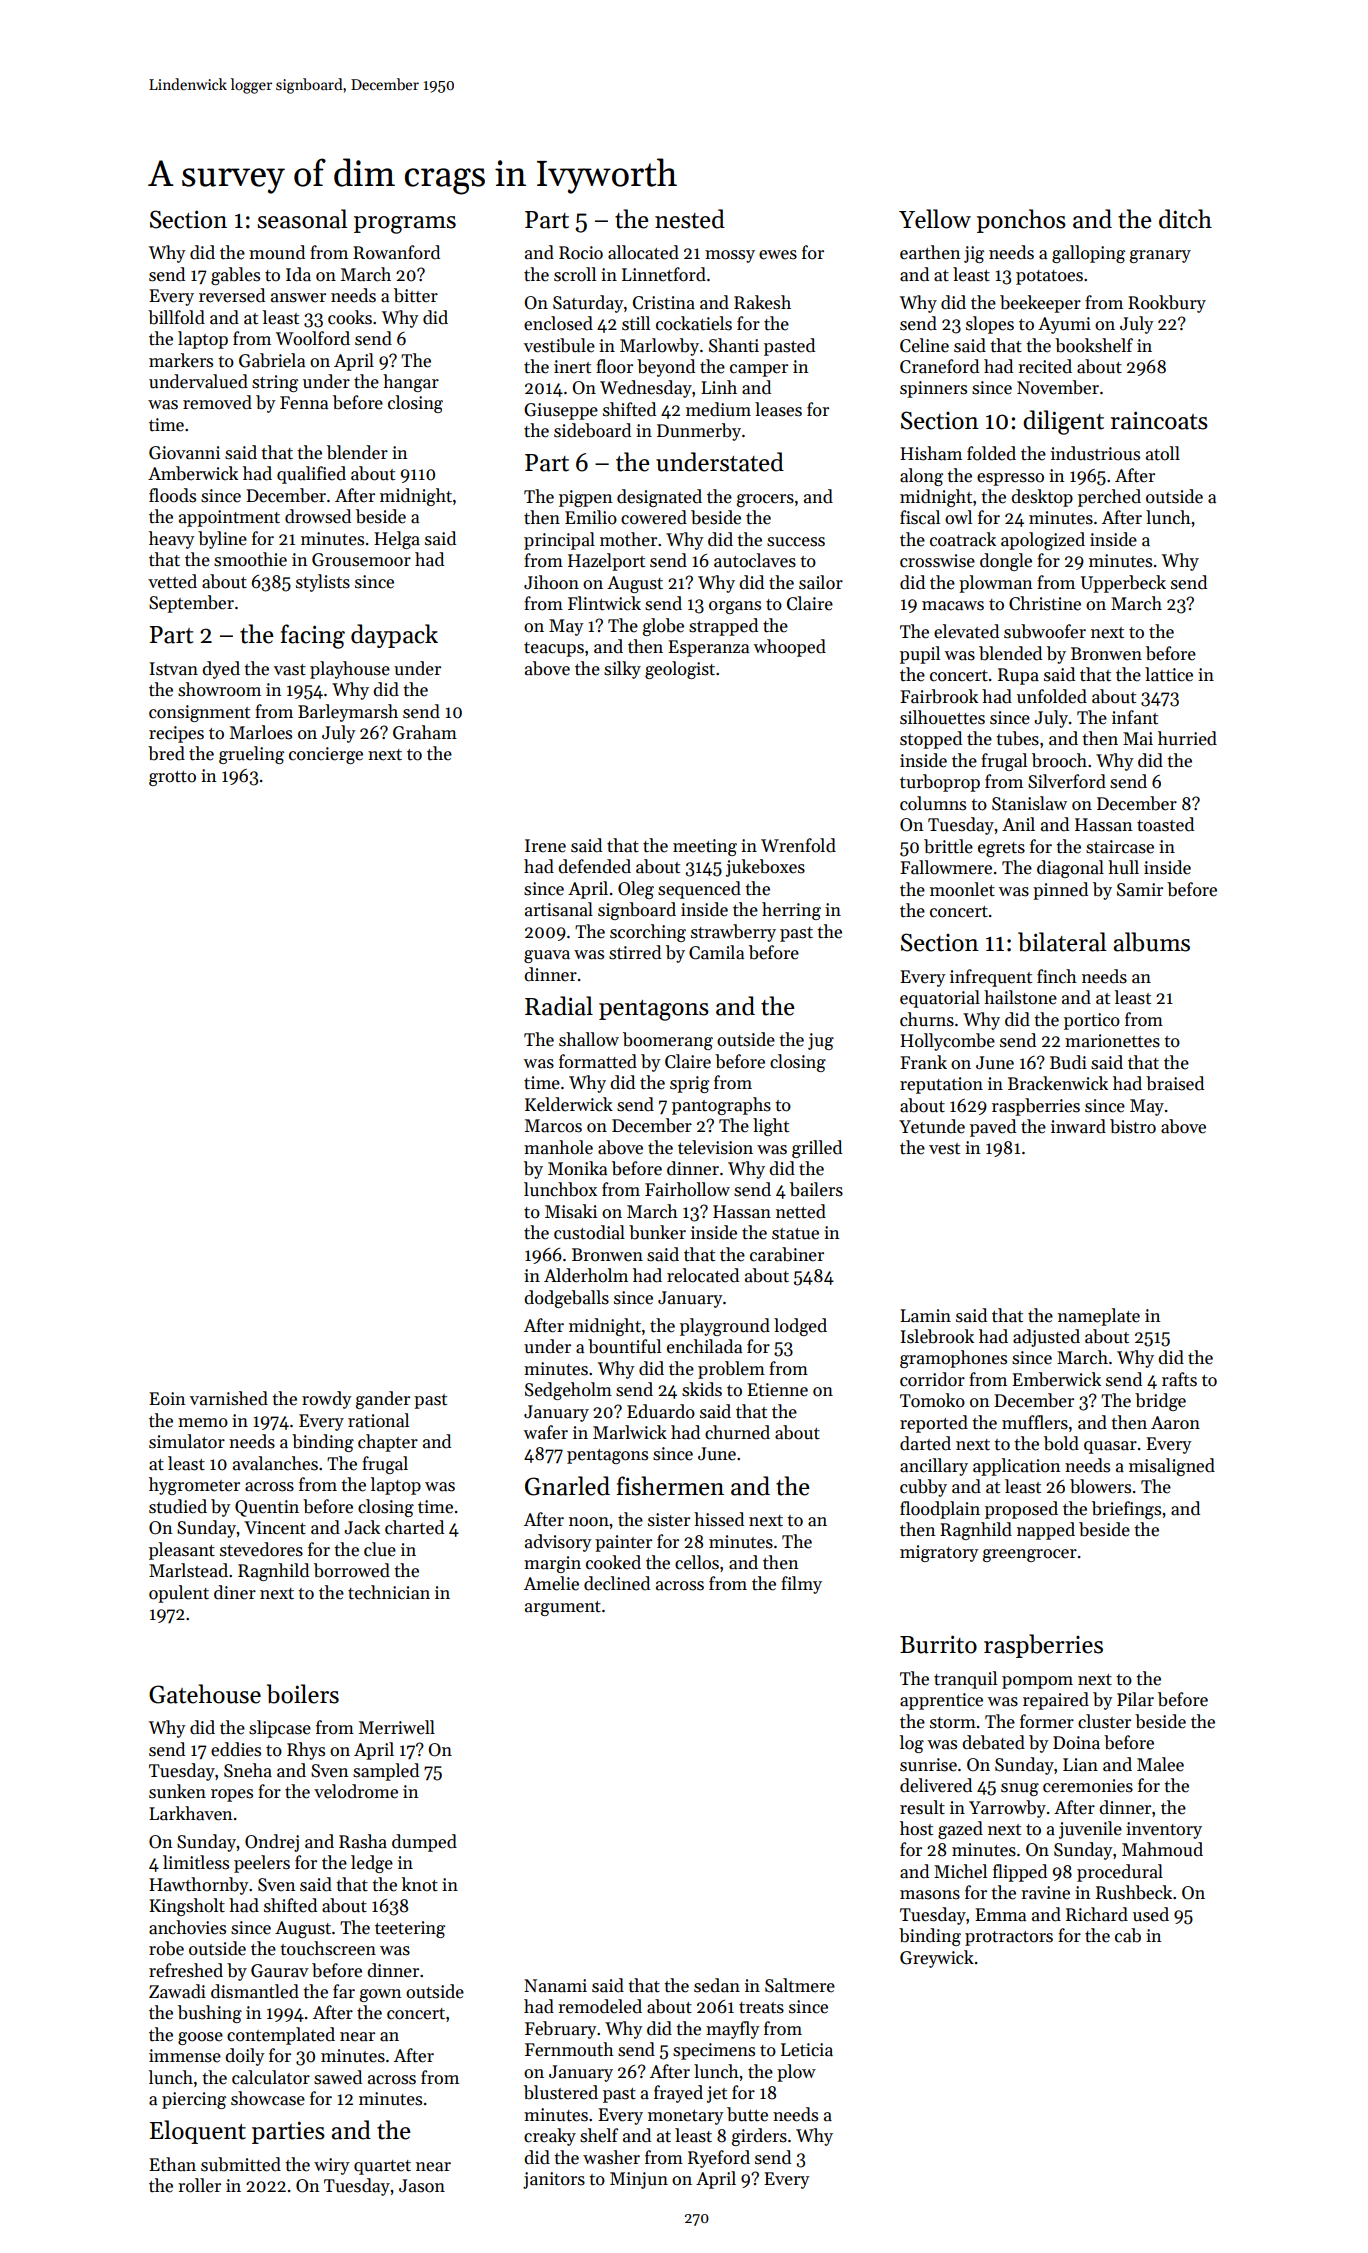 The image size is (1368, 2253). What do you see at coordinates (778, 409) in the screenshot?
I see `leases` at bounding box center [778, 409].
